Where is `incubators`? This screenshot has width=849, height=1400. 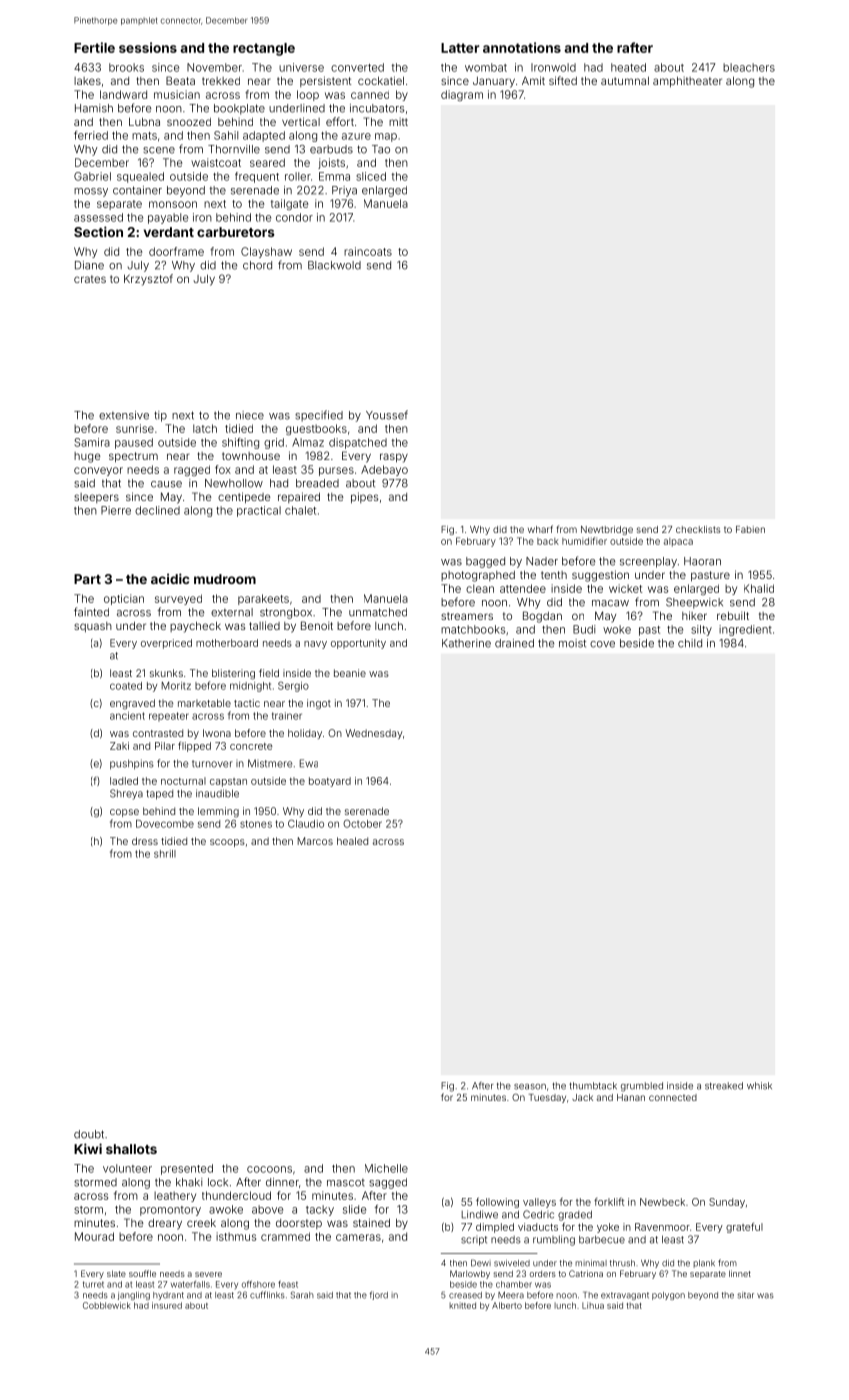 incubators is located at coordinates (377, 108).
